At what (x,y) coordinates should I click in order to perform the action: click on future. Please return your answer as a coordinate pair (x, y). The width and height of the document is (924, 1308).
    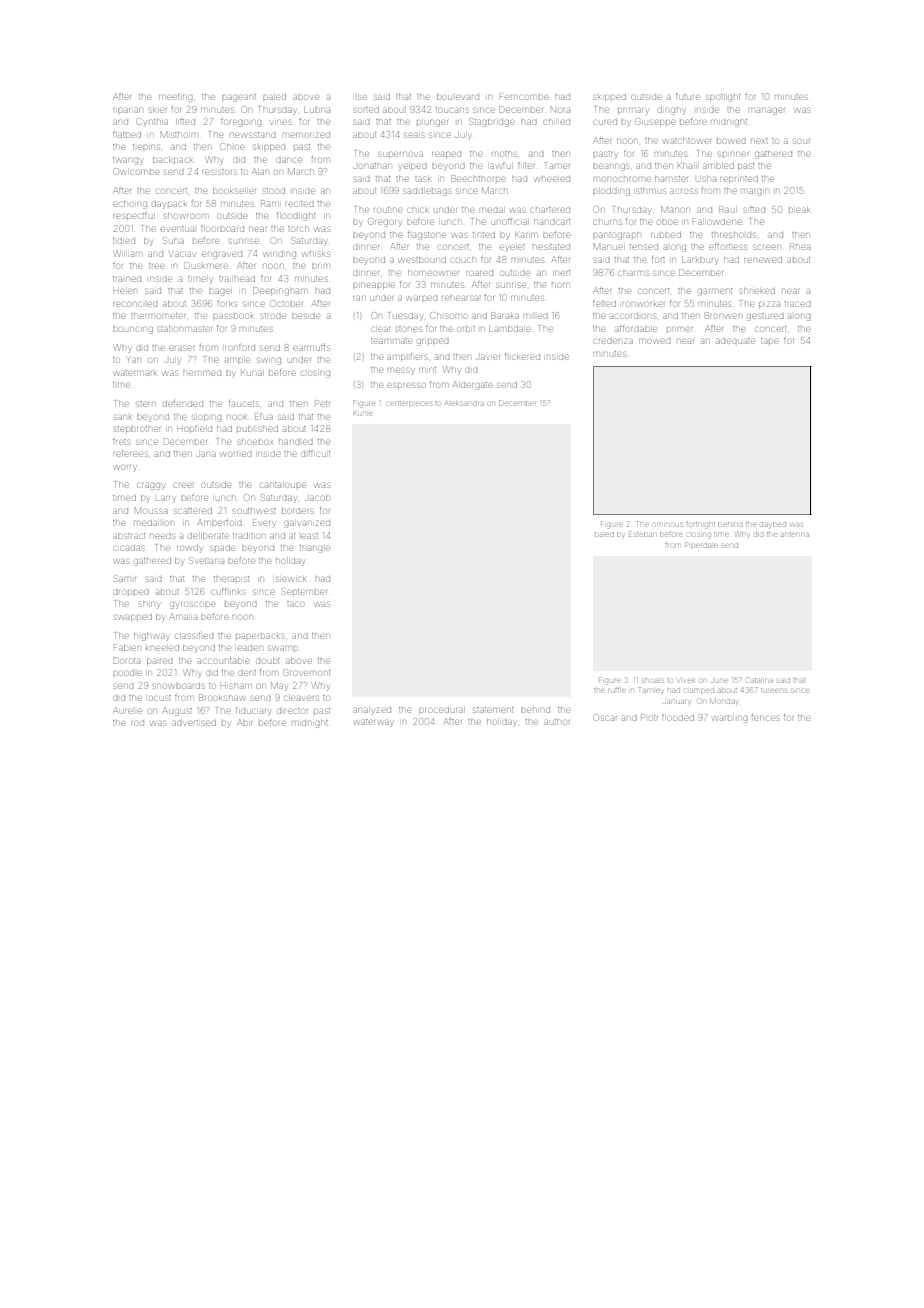
    Looking at the image, I should click on (688, 97).
